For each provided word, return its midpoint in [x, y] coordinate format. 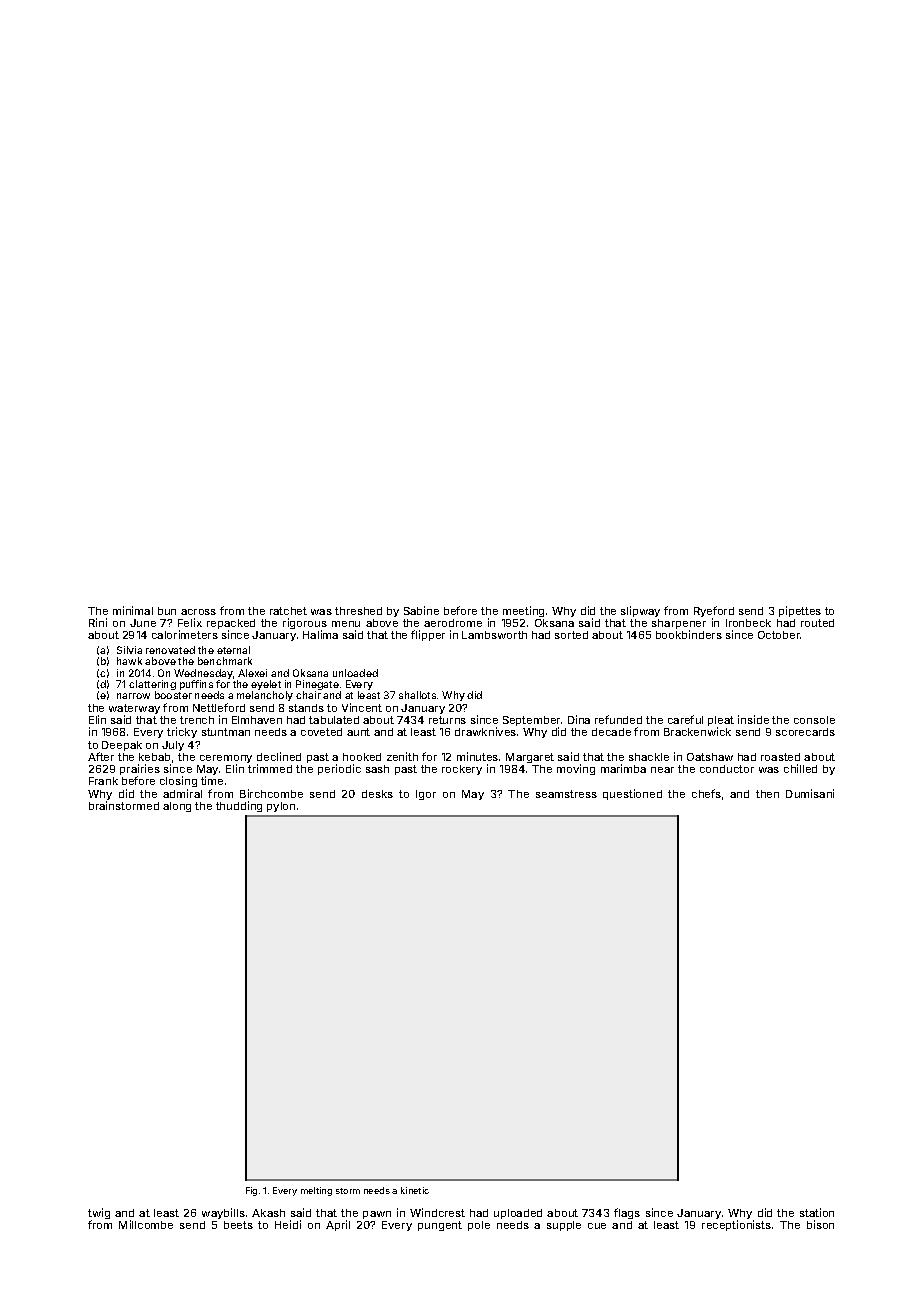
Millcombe [146, 1224]
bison [820, 1224]
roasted [780, 757]
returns [447, 720]
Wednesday [203, 674]
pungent [440, 1226]
